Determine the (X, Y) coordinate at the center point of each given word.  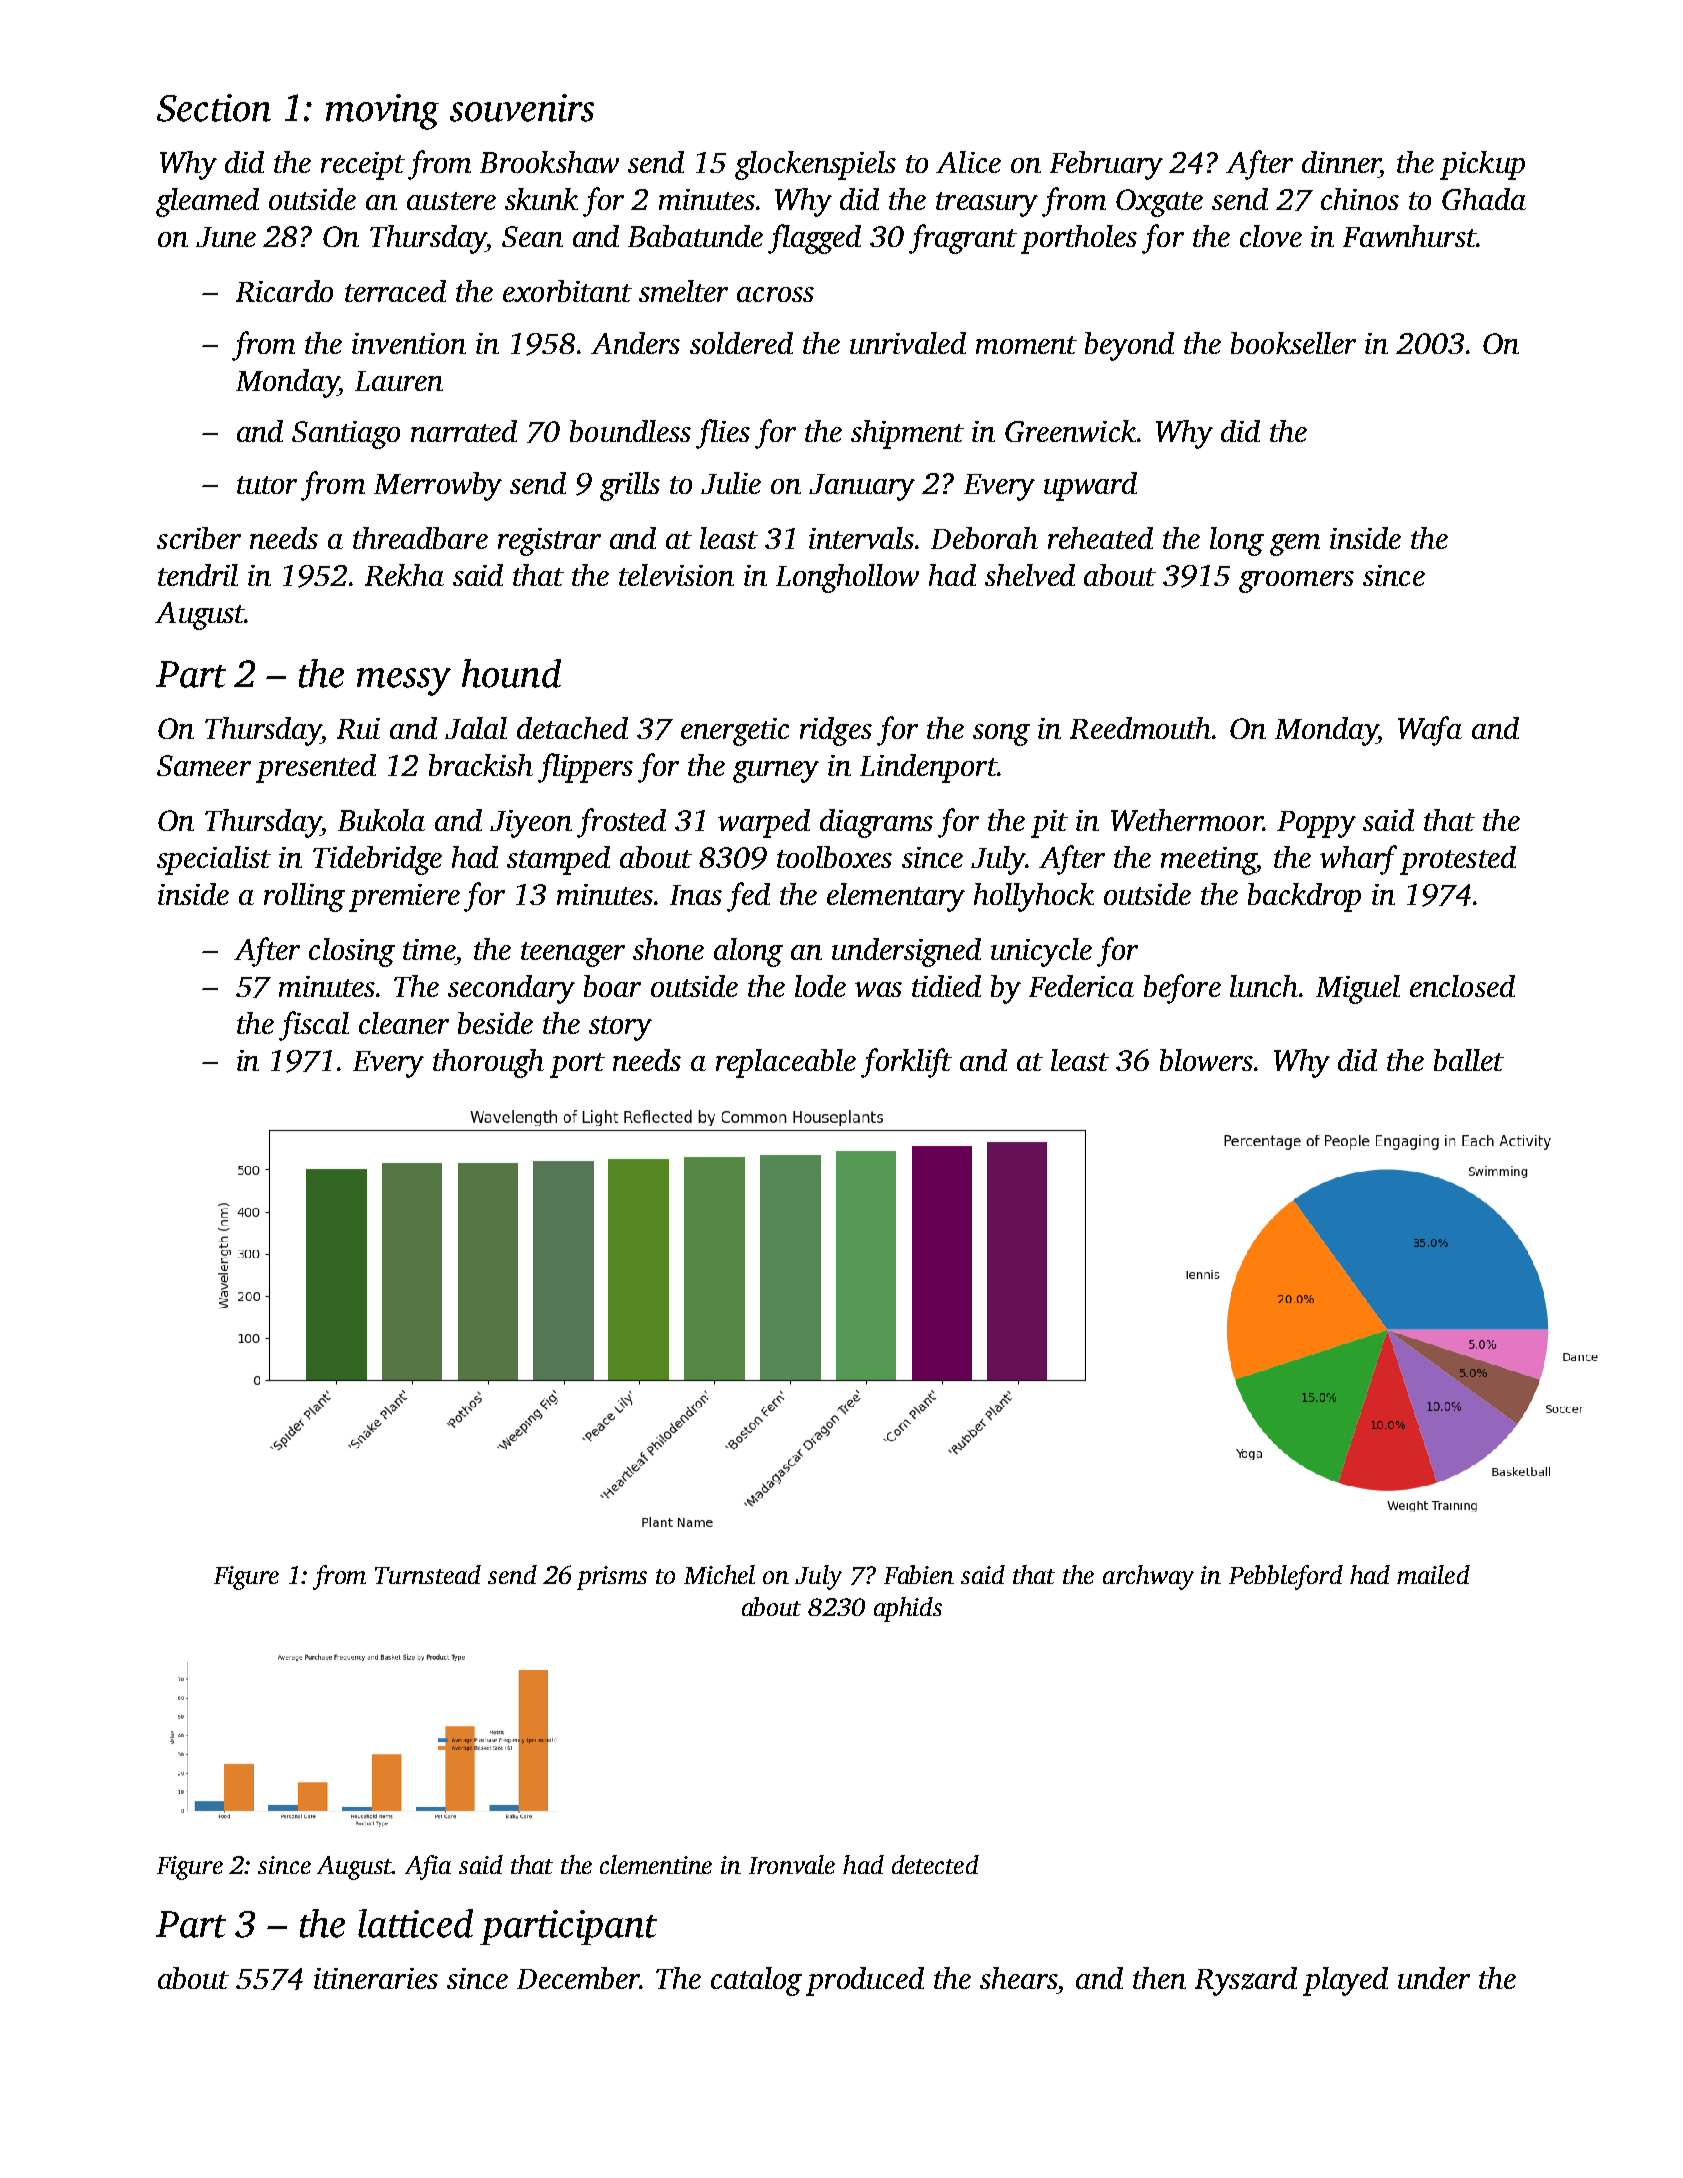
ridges (836, 731)
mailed (1433, 1574)
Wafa (1430, 731)
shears (1019, 1978)
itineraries (376, 1978)
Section (214, 108)
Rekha (404, 575)
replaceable (786, 1063)
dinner (1341, 162)
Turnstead (428, 1574)
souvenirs (522, 108)
